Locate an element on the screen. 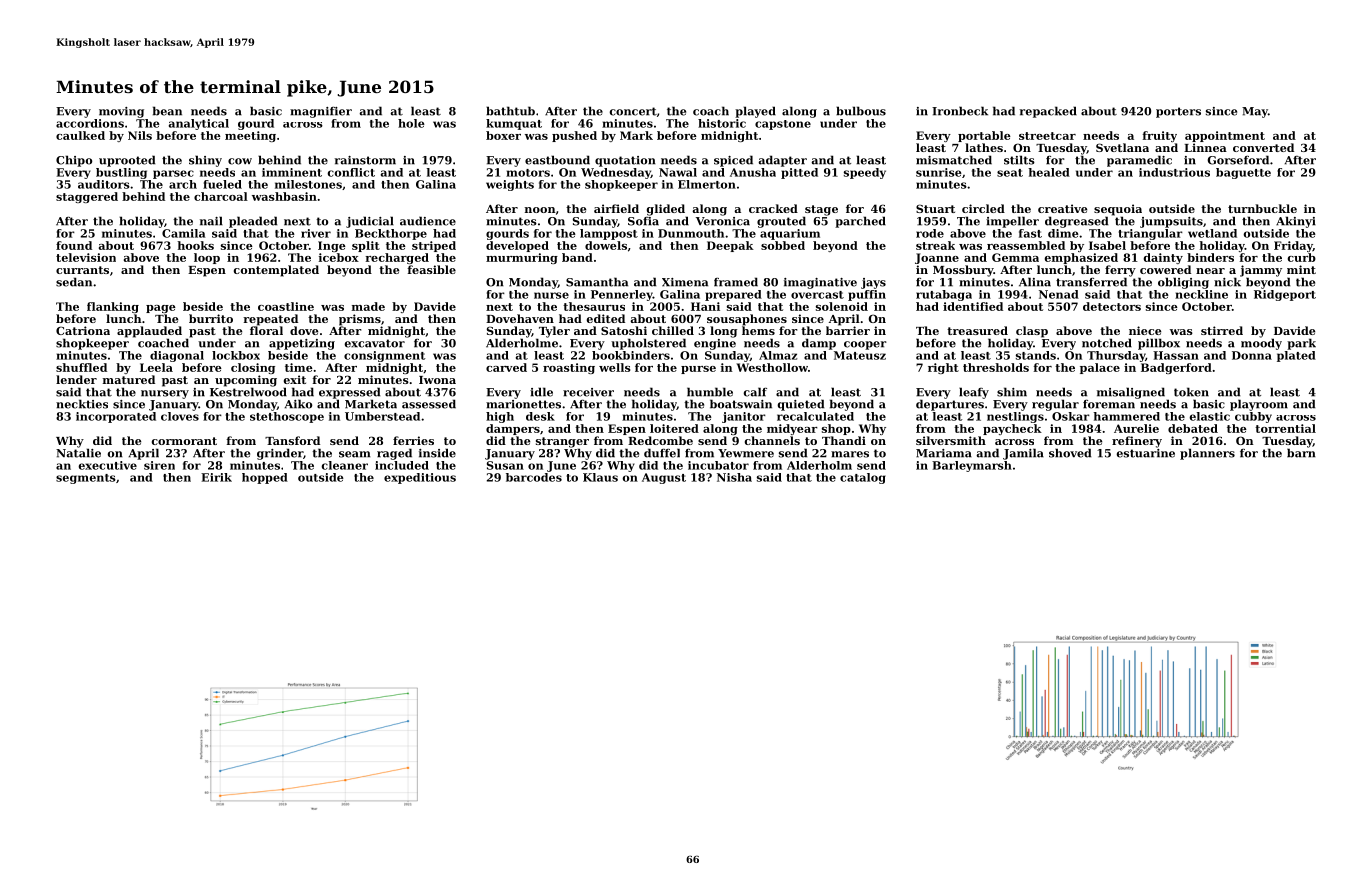 This screenshot has height=887, width=1372. Tansford is located at coordinates (292, 440).
